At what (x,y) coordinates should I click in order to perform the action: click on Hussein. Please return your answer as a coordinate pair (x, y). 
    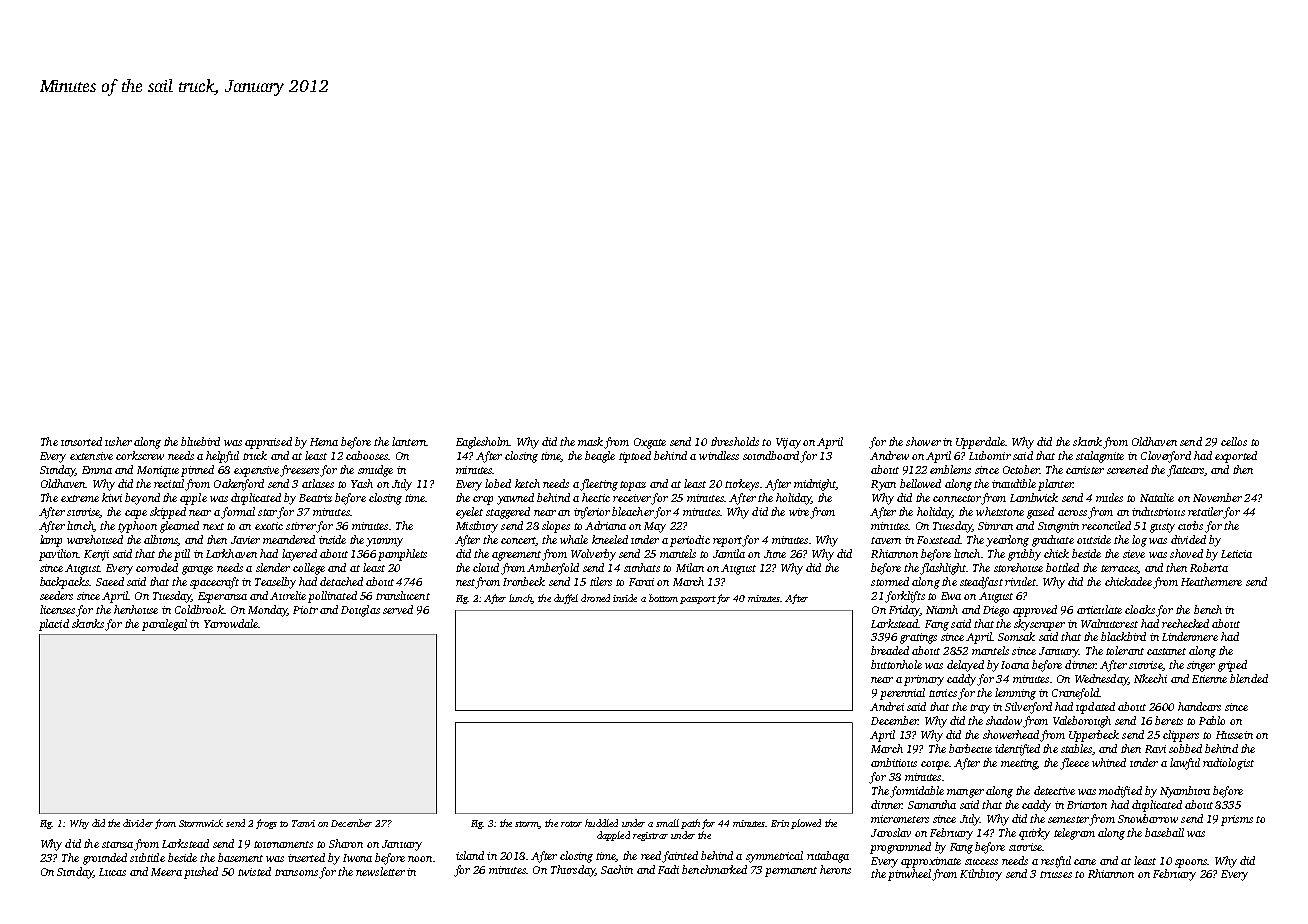
    Looking at the image, I should click on (1234, 735).
